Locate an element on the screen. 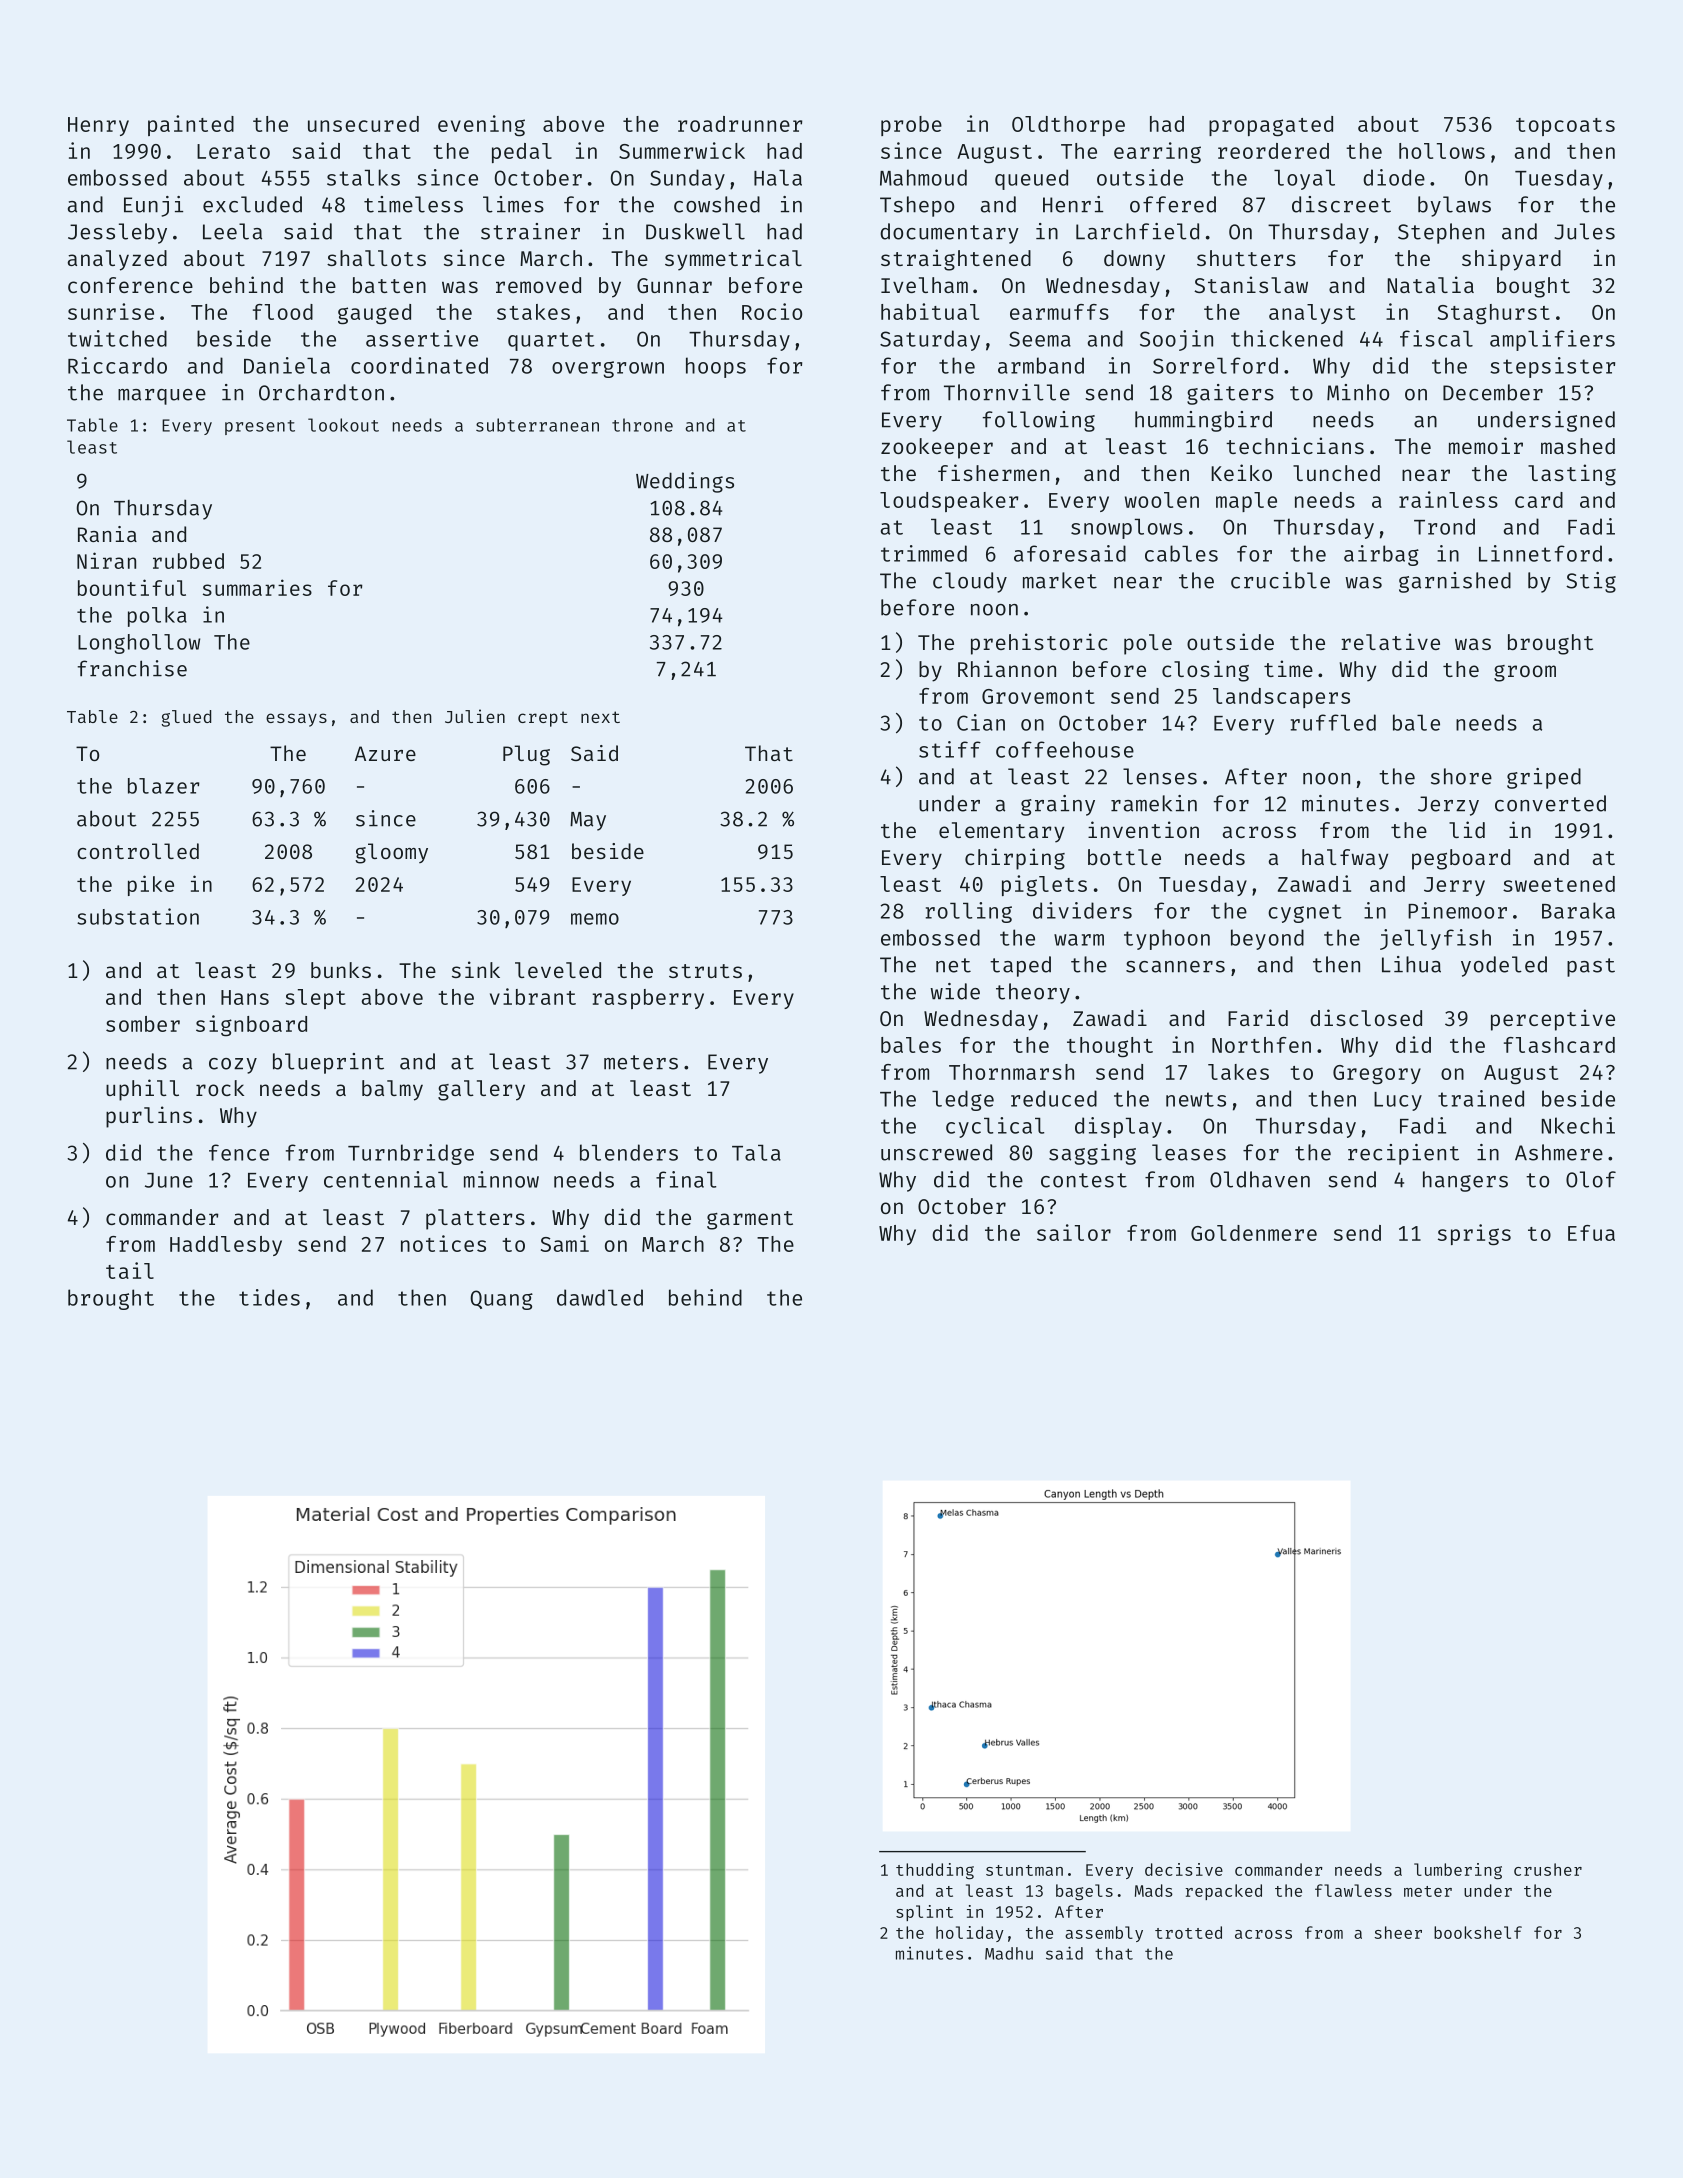 The height and width of the screenshot is (2178, 1683). fiscal is located at coordinates (1436, 338).
